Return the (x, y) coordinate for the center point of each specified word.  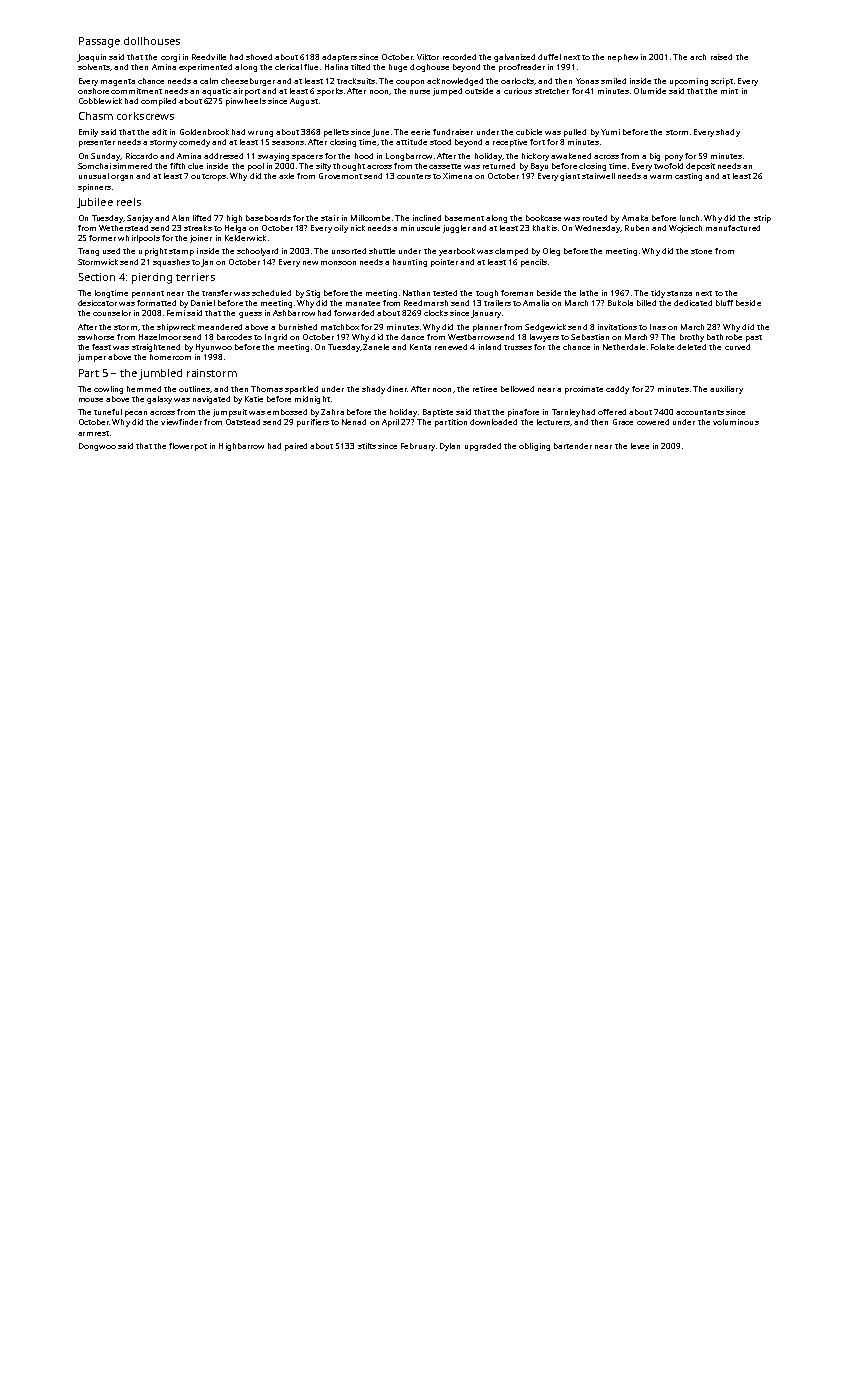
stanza (679, 293)
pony (674, 158)
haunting (410, 263)
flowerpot (188, 447)
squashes (171, 263)
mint (729, 91)
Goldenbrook (204, 132)
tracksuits (356, 81)
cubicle (529, 132)
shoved (259, 57)
